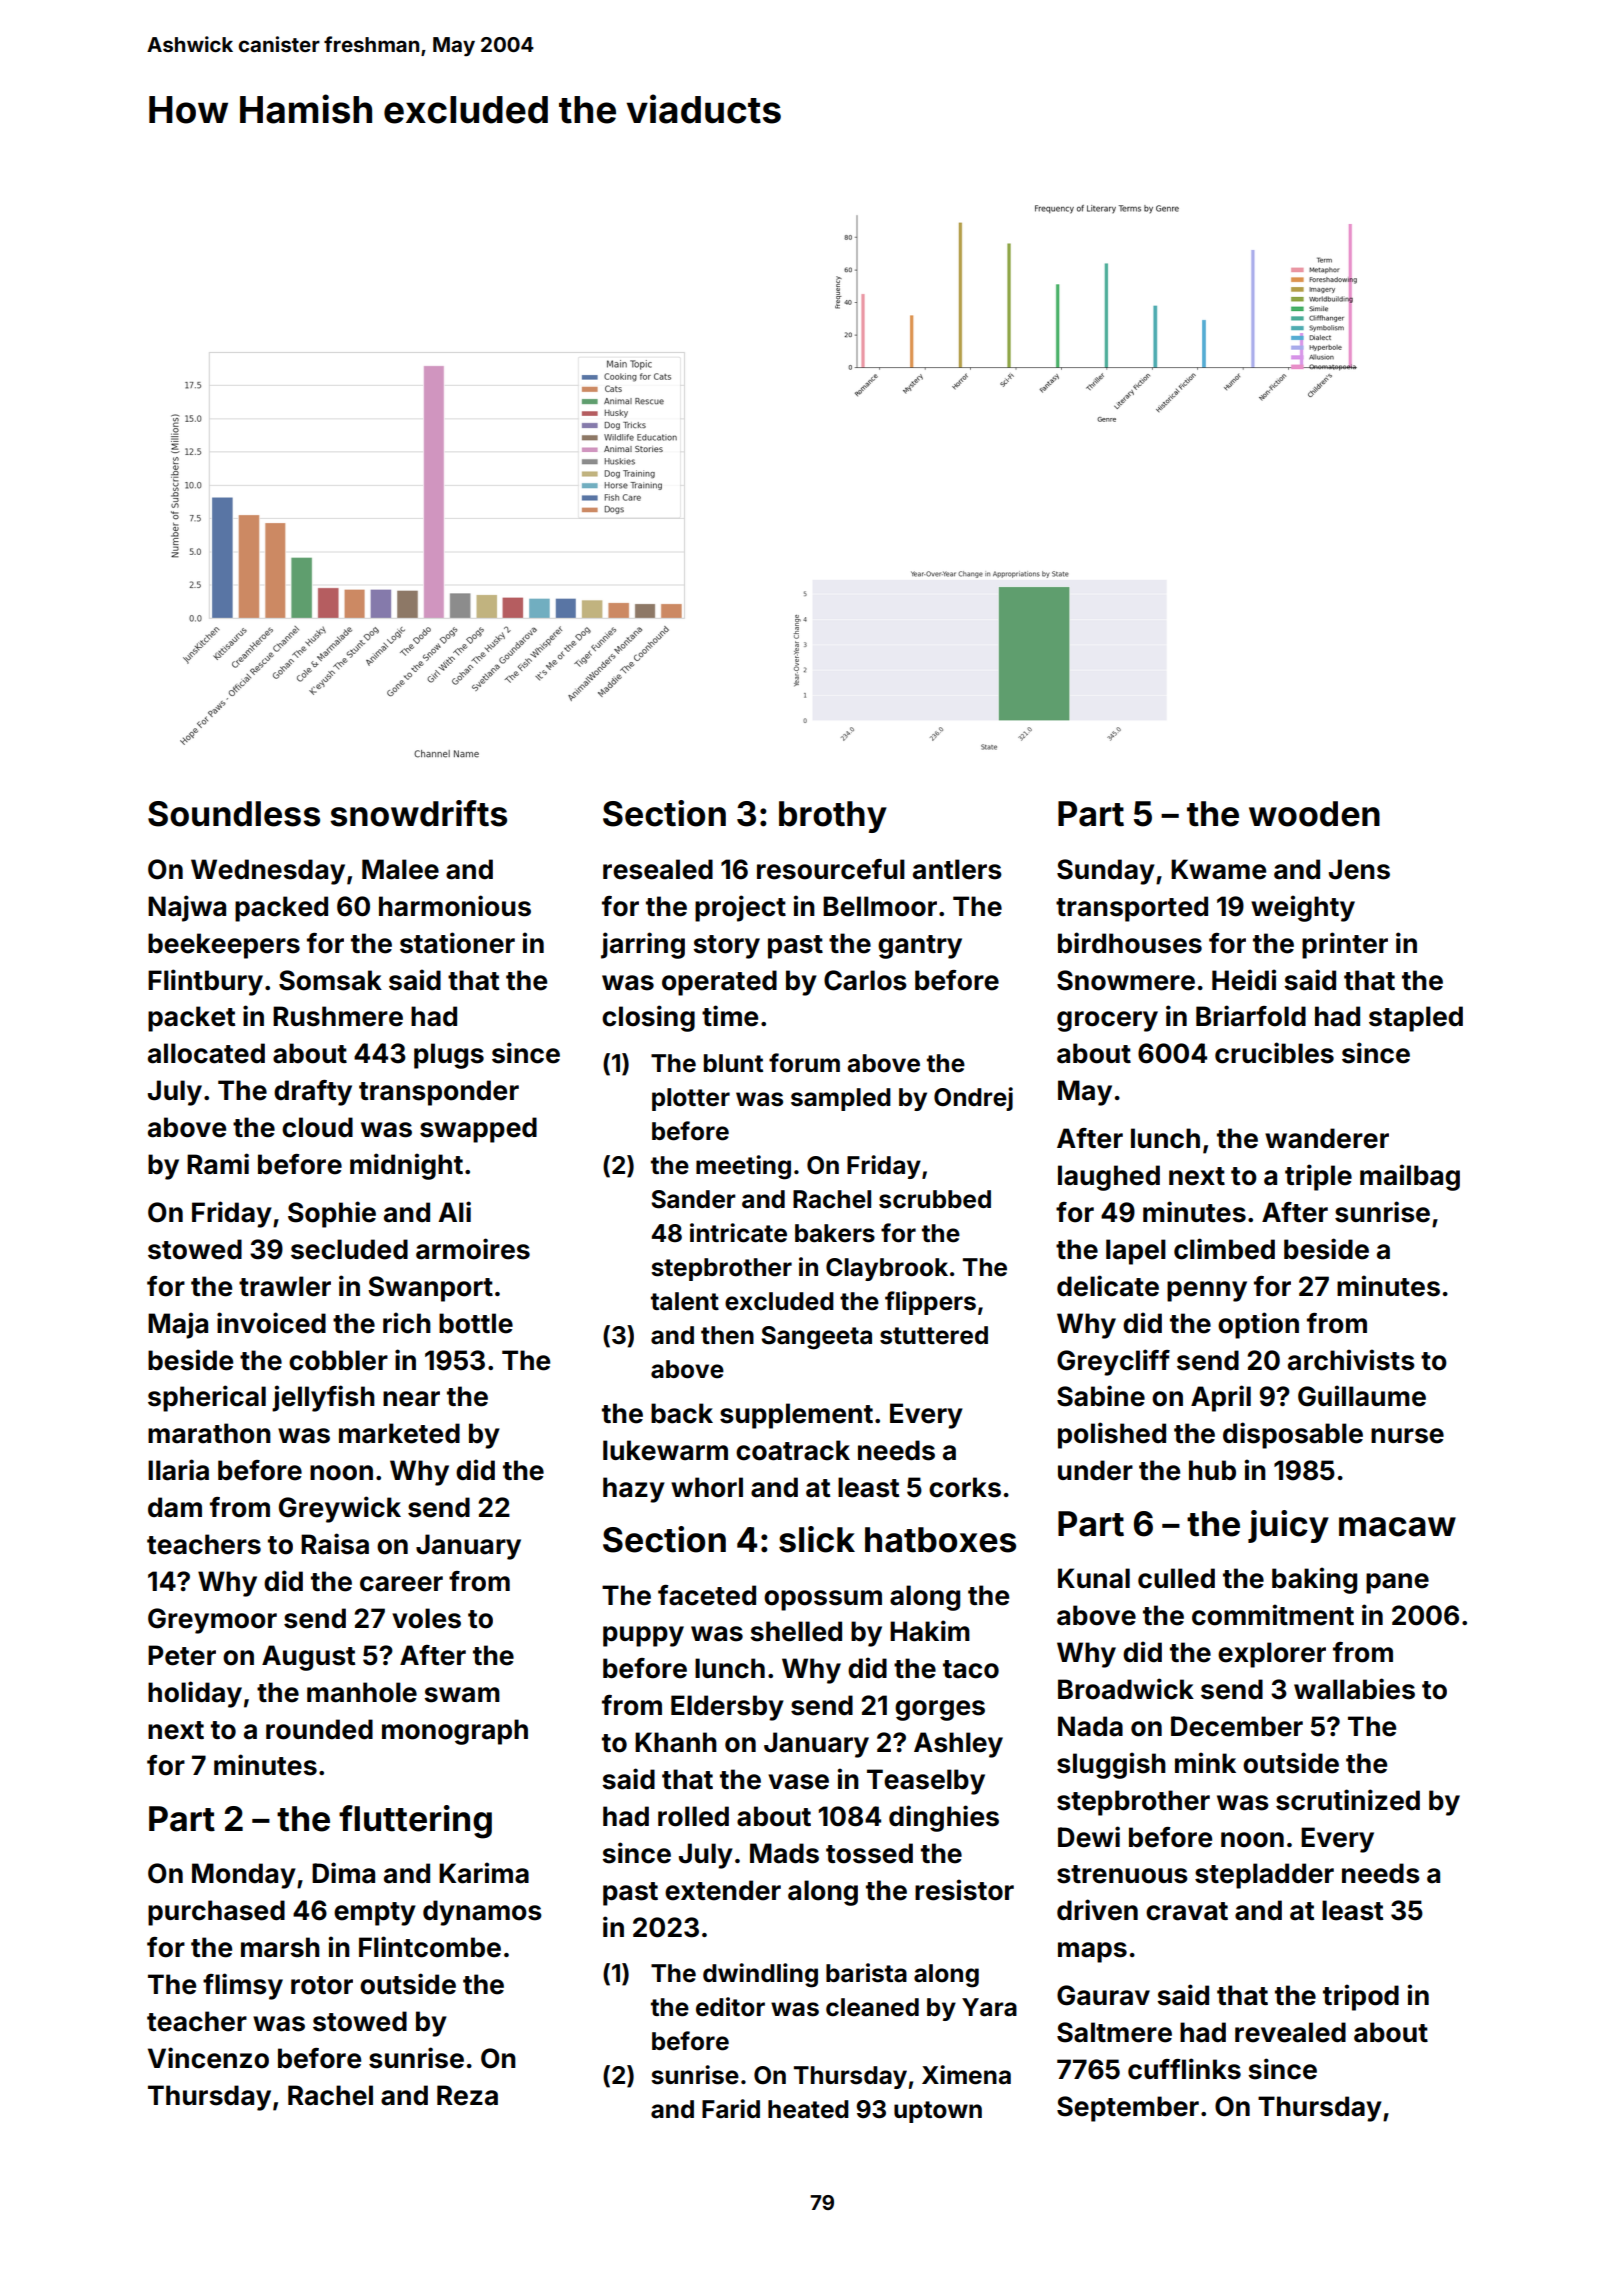  I want to click on wallabies, so click(1354, 1689).
